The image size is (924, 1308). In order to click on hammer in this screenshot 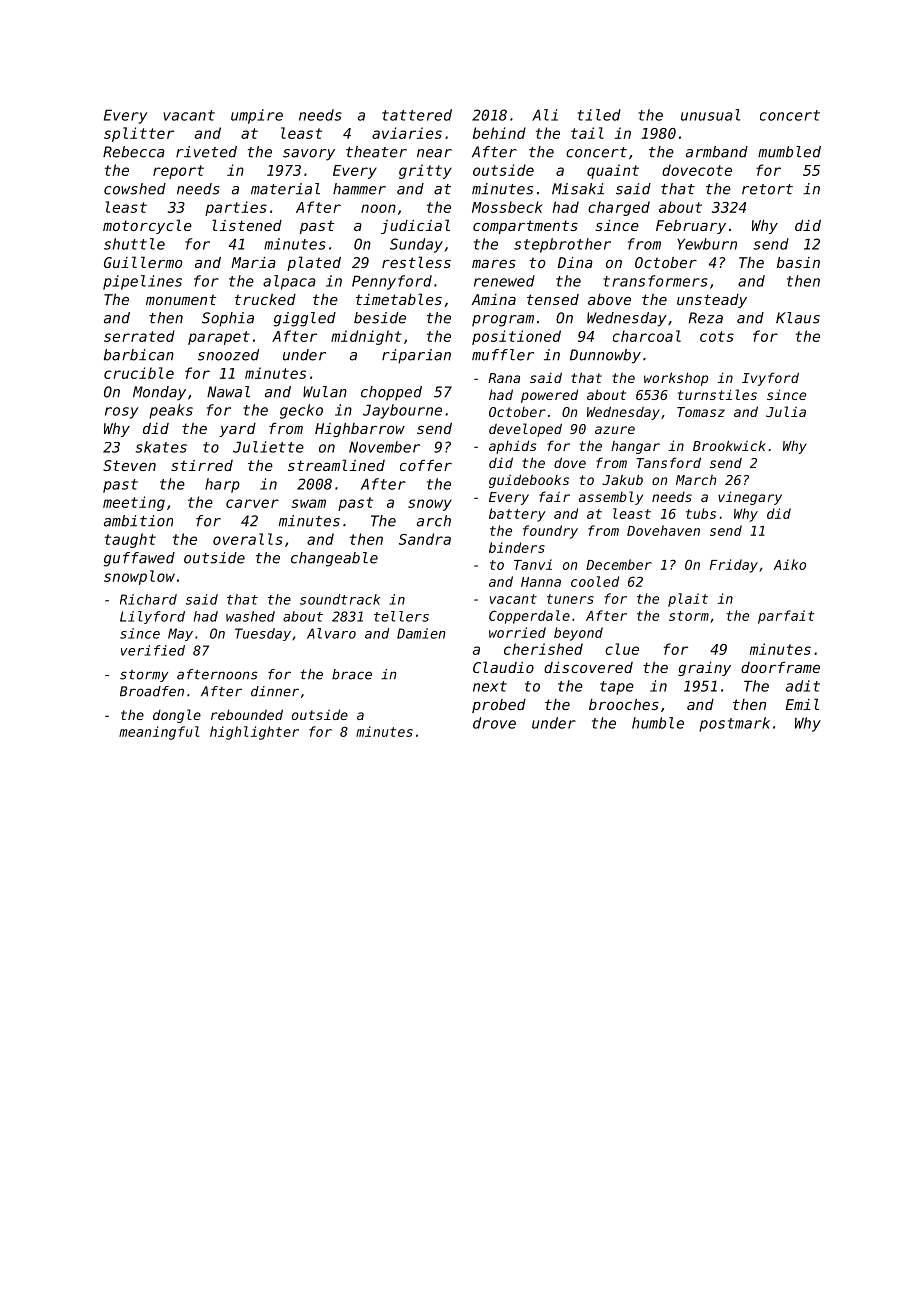, I will do `click(359, 189)`.
